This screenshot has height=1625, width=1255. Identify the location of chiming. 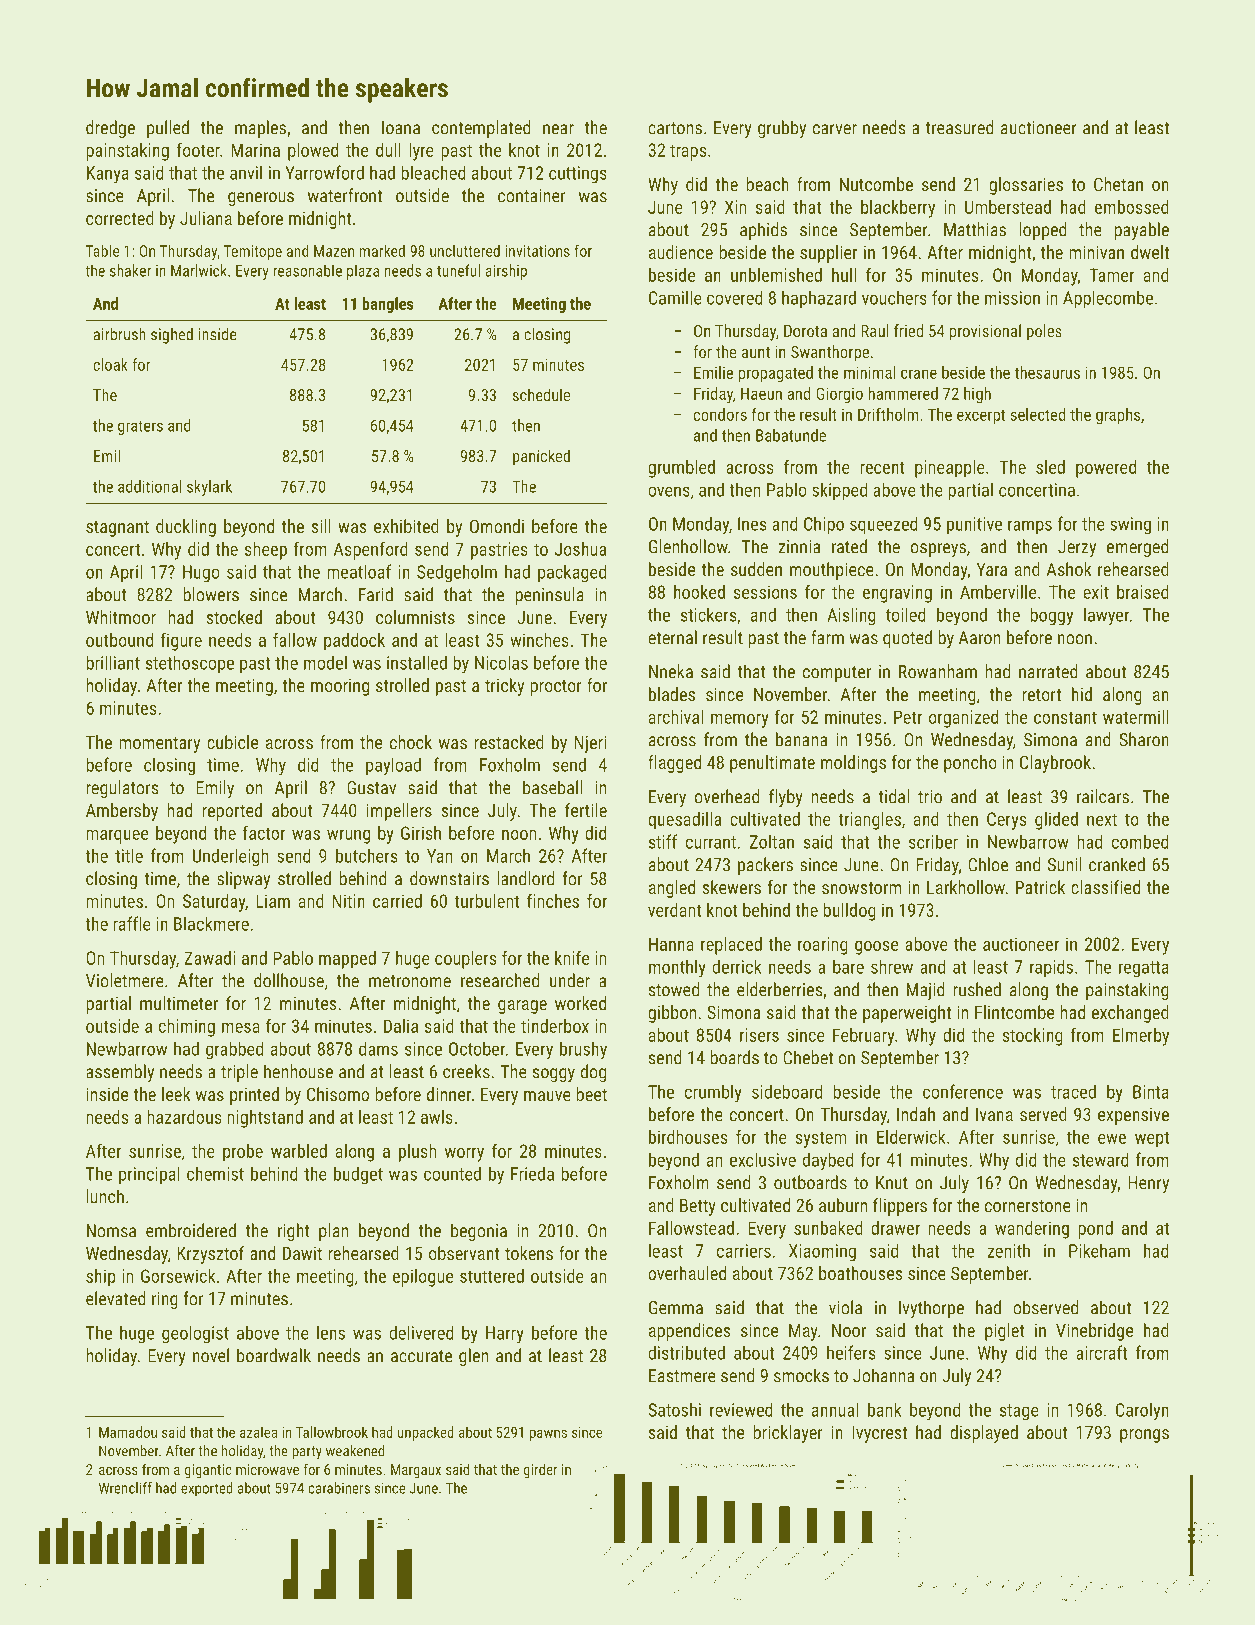
(187, 1028).
